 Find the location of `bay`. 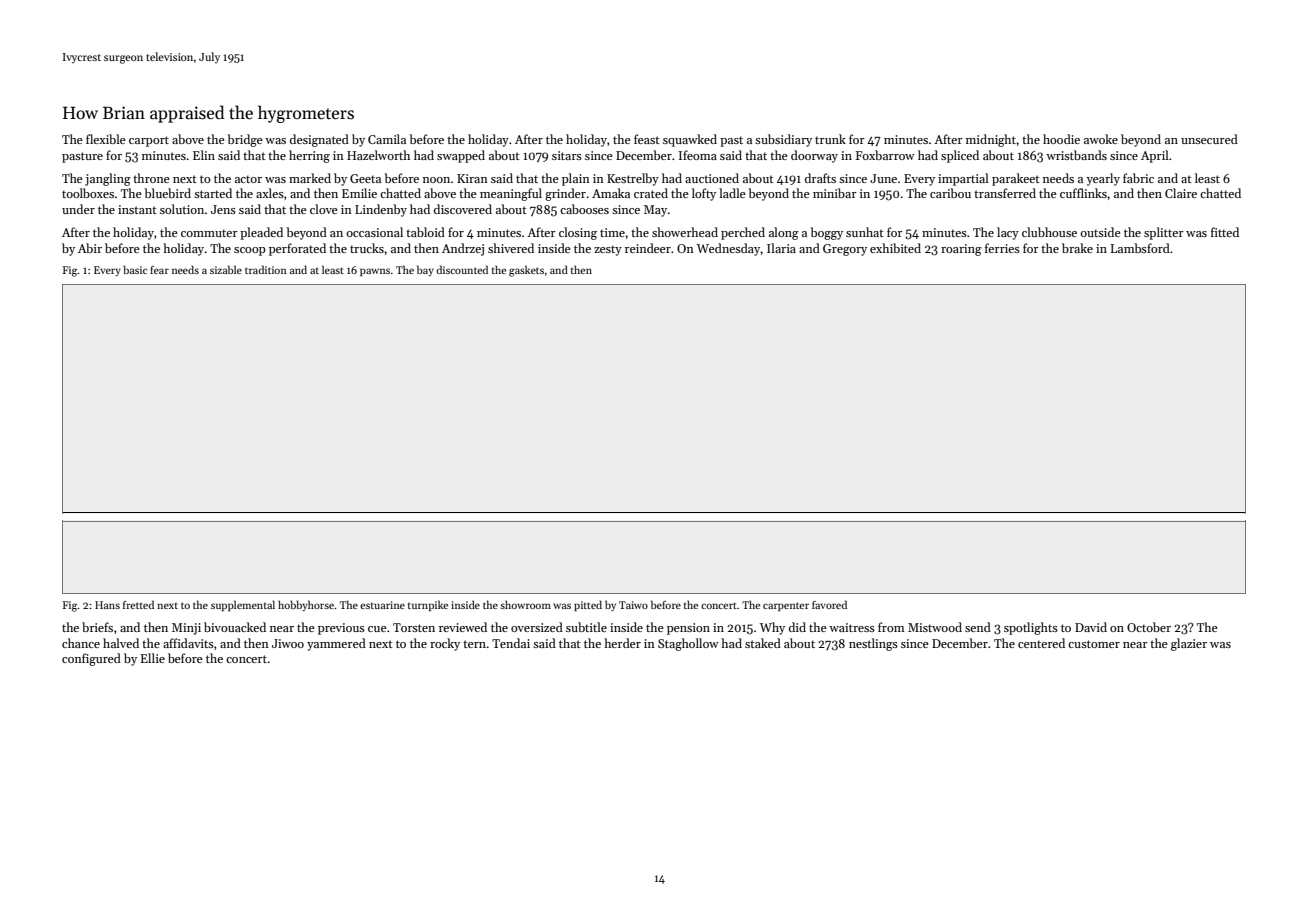

bay is located at coordinates (425, 270).
